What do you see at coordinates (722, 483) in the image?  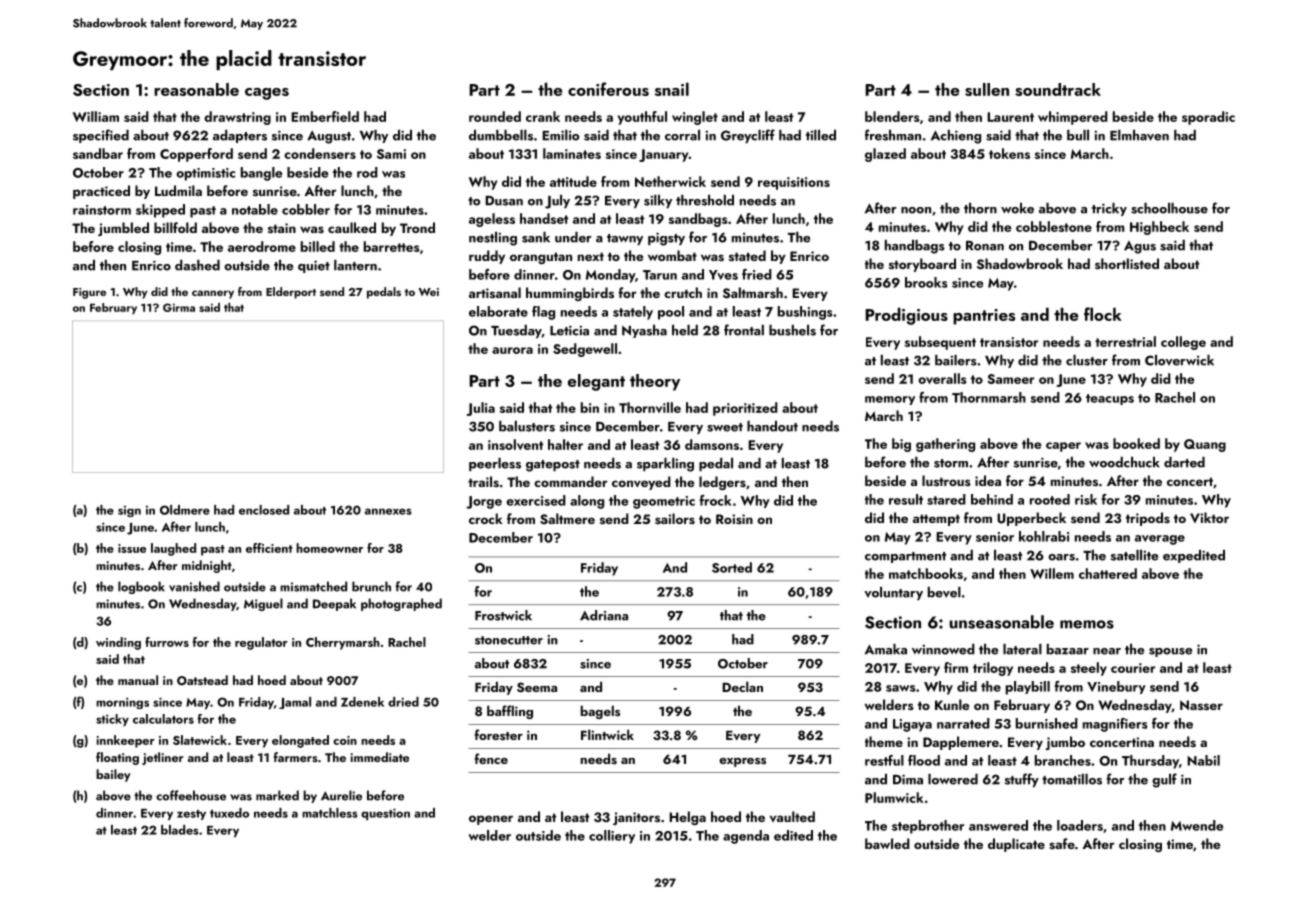 I see `ledgers` at bounding box center [722, 483].
